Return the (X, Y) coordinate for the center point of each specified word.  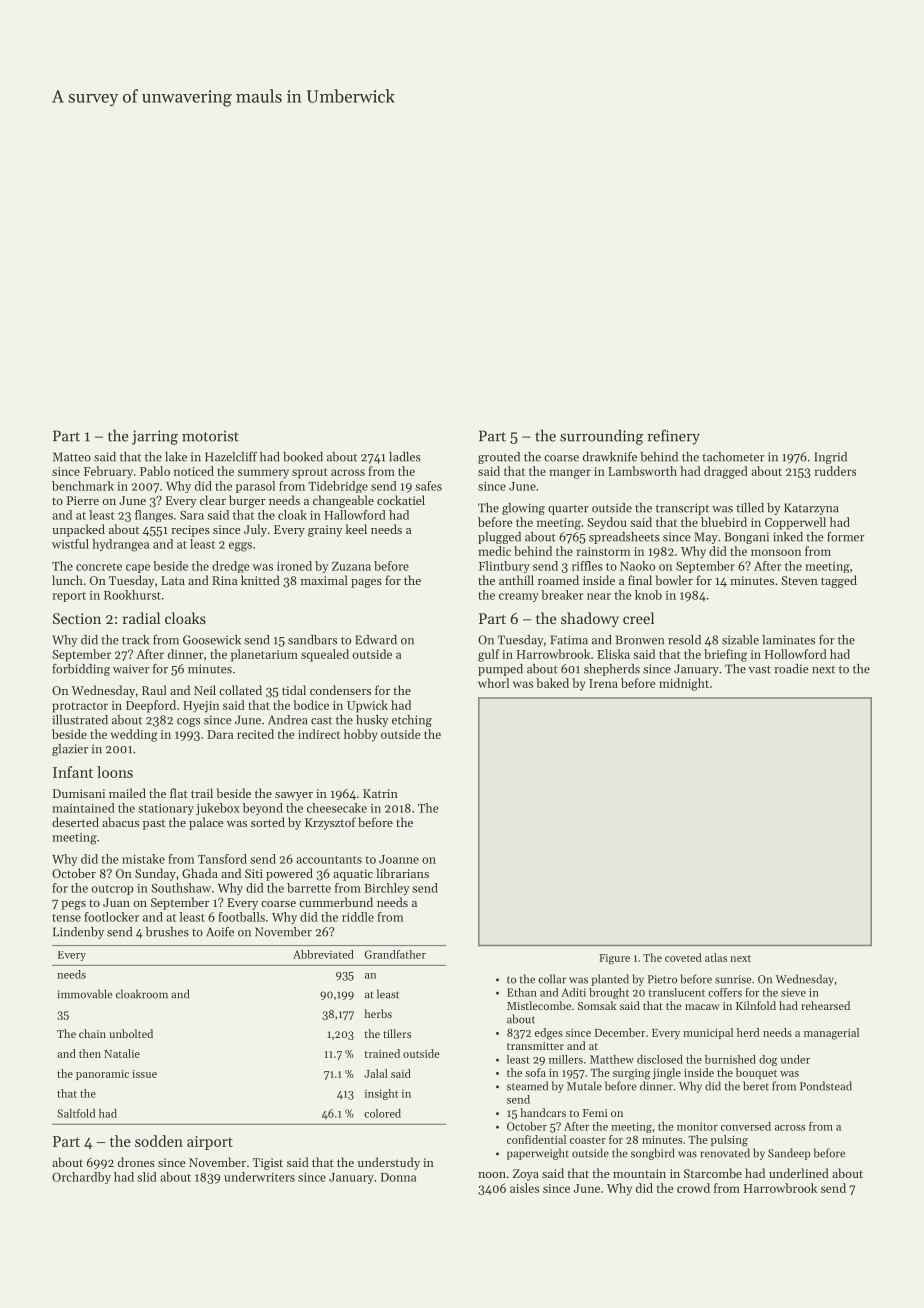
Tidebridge (338, 487)
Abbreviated (323, 954)
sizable (740, 640)
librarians (402, 873)
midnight (684, 684)
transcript (682, 509)
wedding (134, 735)
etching (412, 721)
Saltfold (76, 1113)
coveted (683, 957)
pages (366, 583)
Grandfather (395, 954)
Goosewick (212, 640)
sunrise (733, 979)
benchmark (83, 486)
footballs (241, 917)
